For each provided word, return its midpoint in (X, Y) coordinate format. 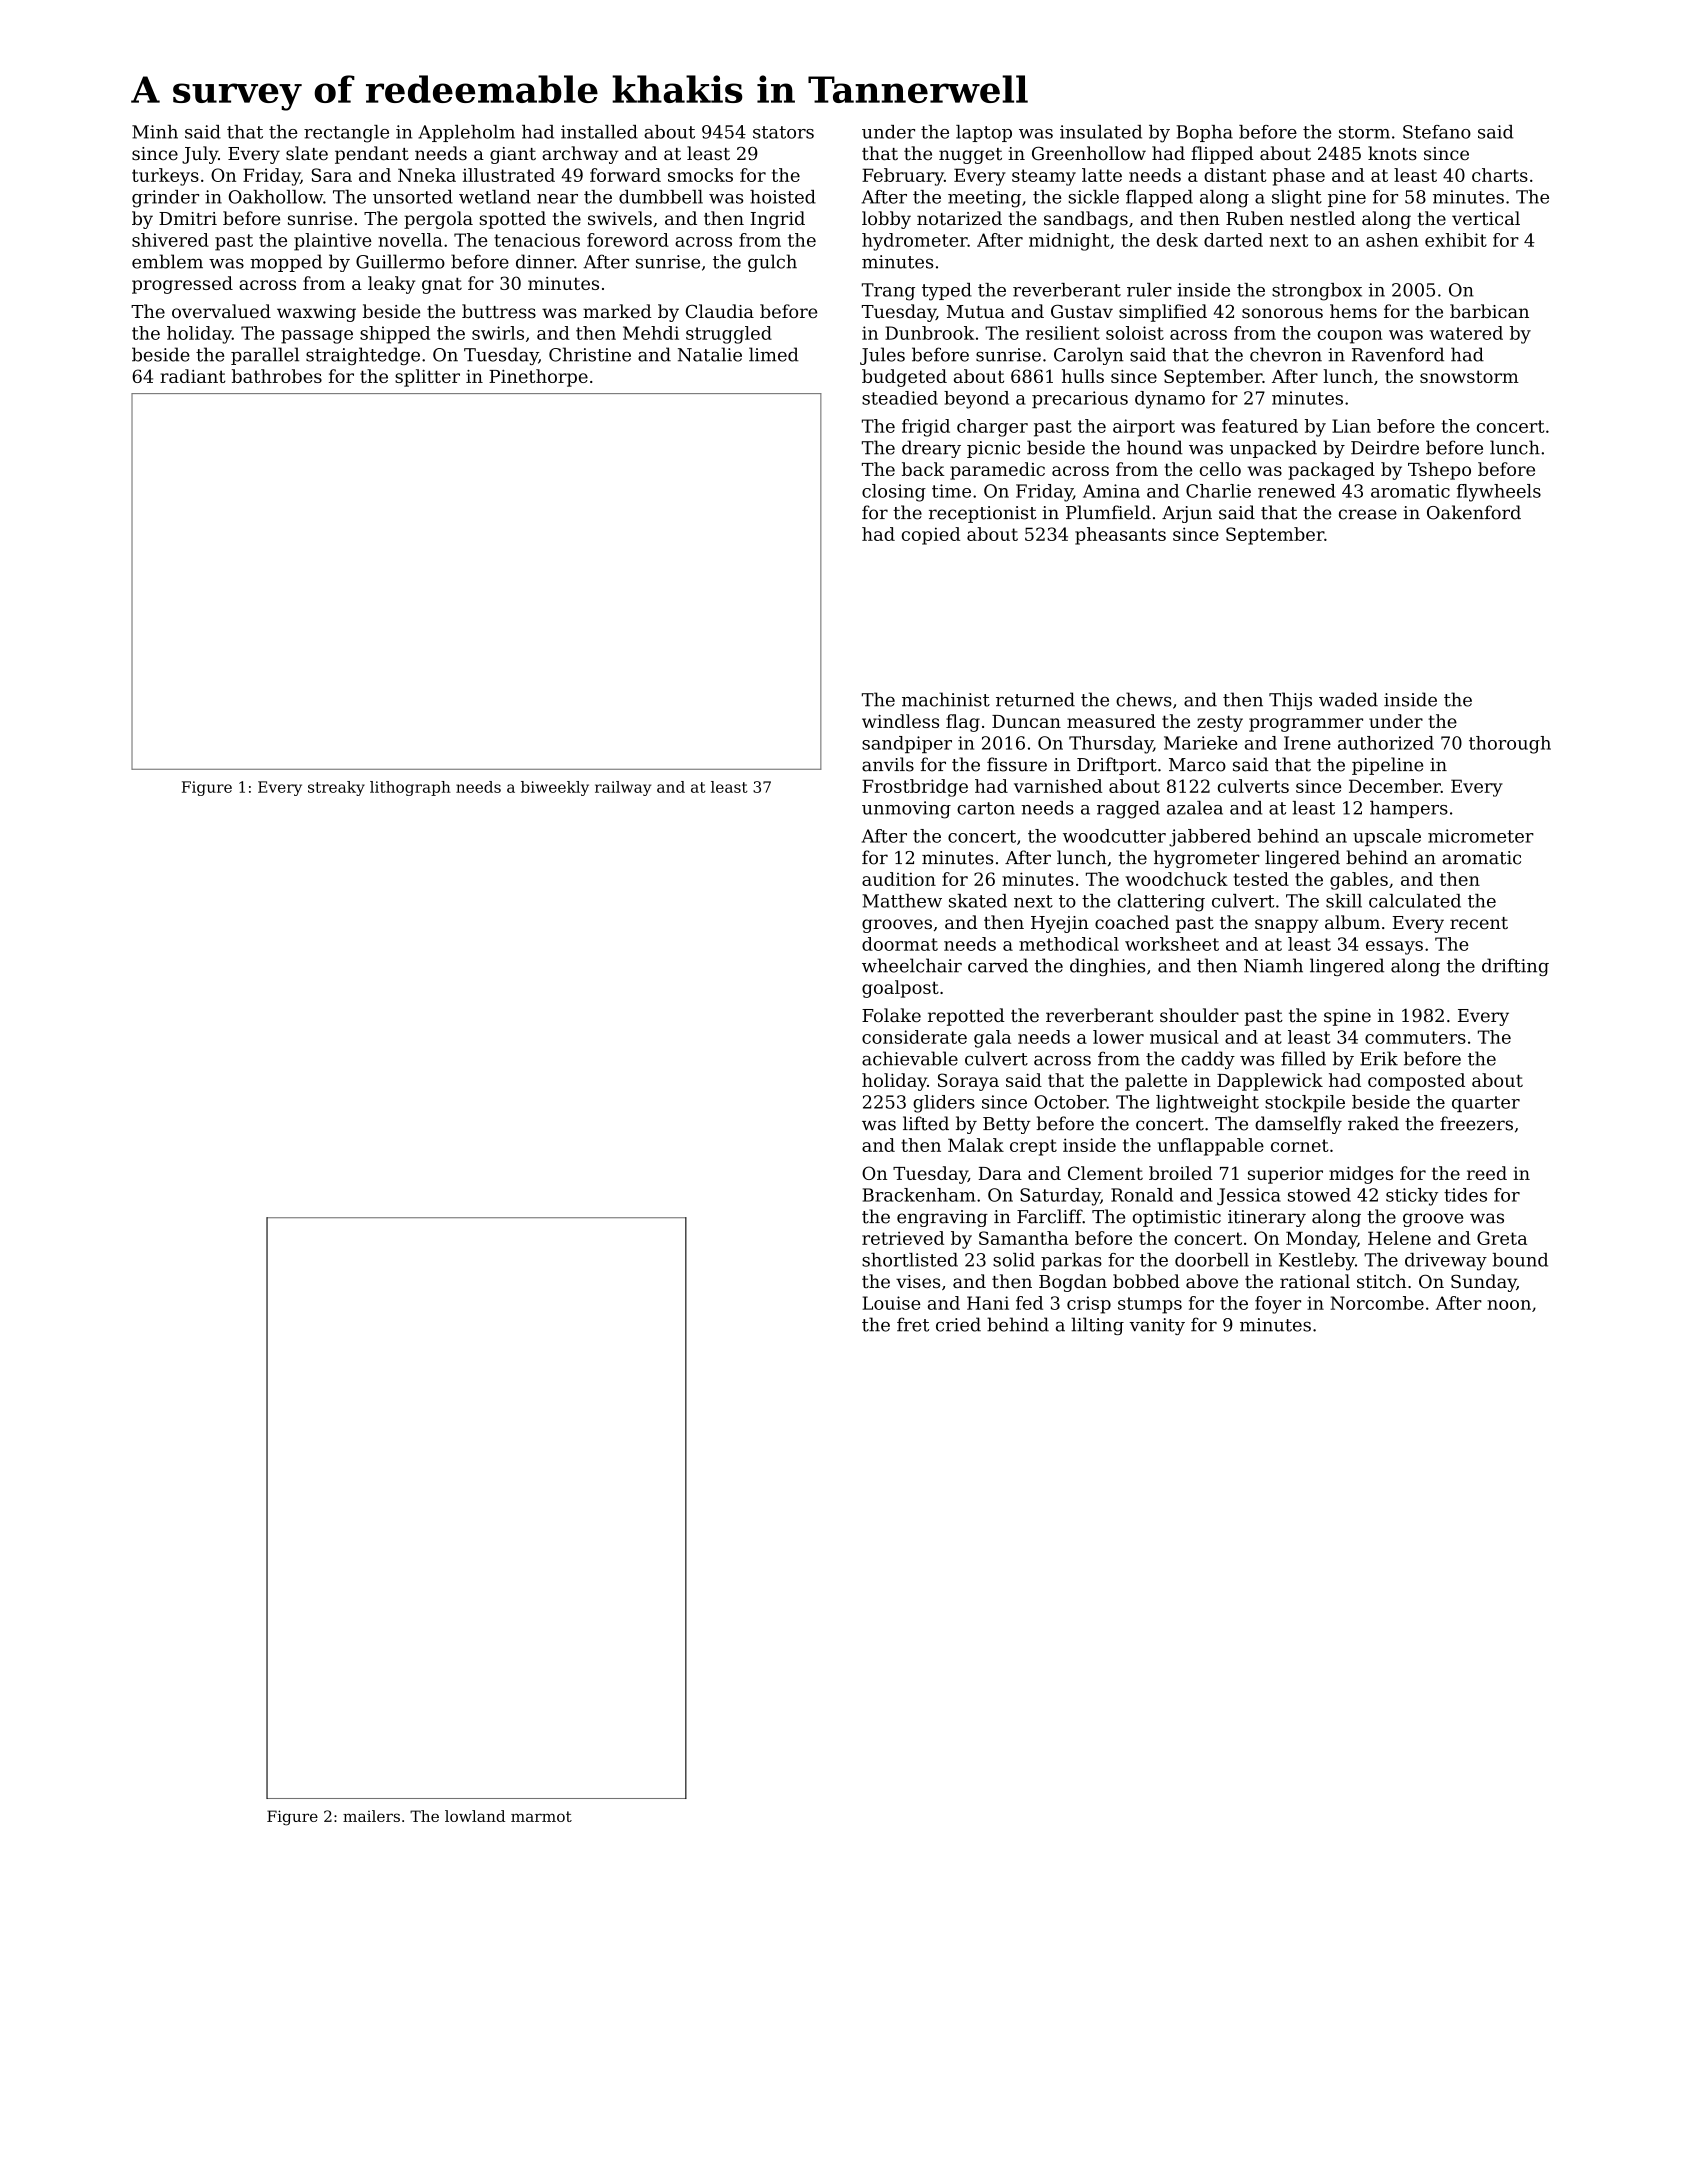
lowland (475, 1816)
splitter (427, 378)
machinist (946, 699)
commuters (1415, 1037)
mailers (371, 1816)
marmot (541, 1816)
